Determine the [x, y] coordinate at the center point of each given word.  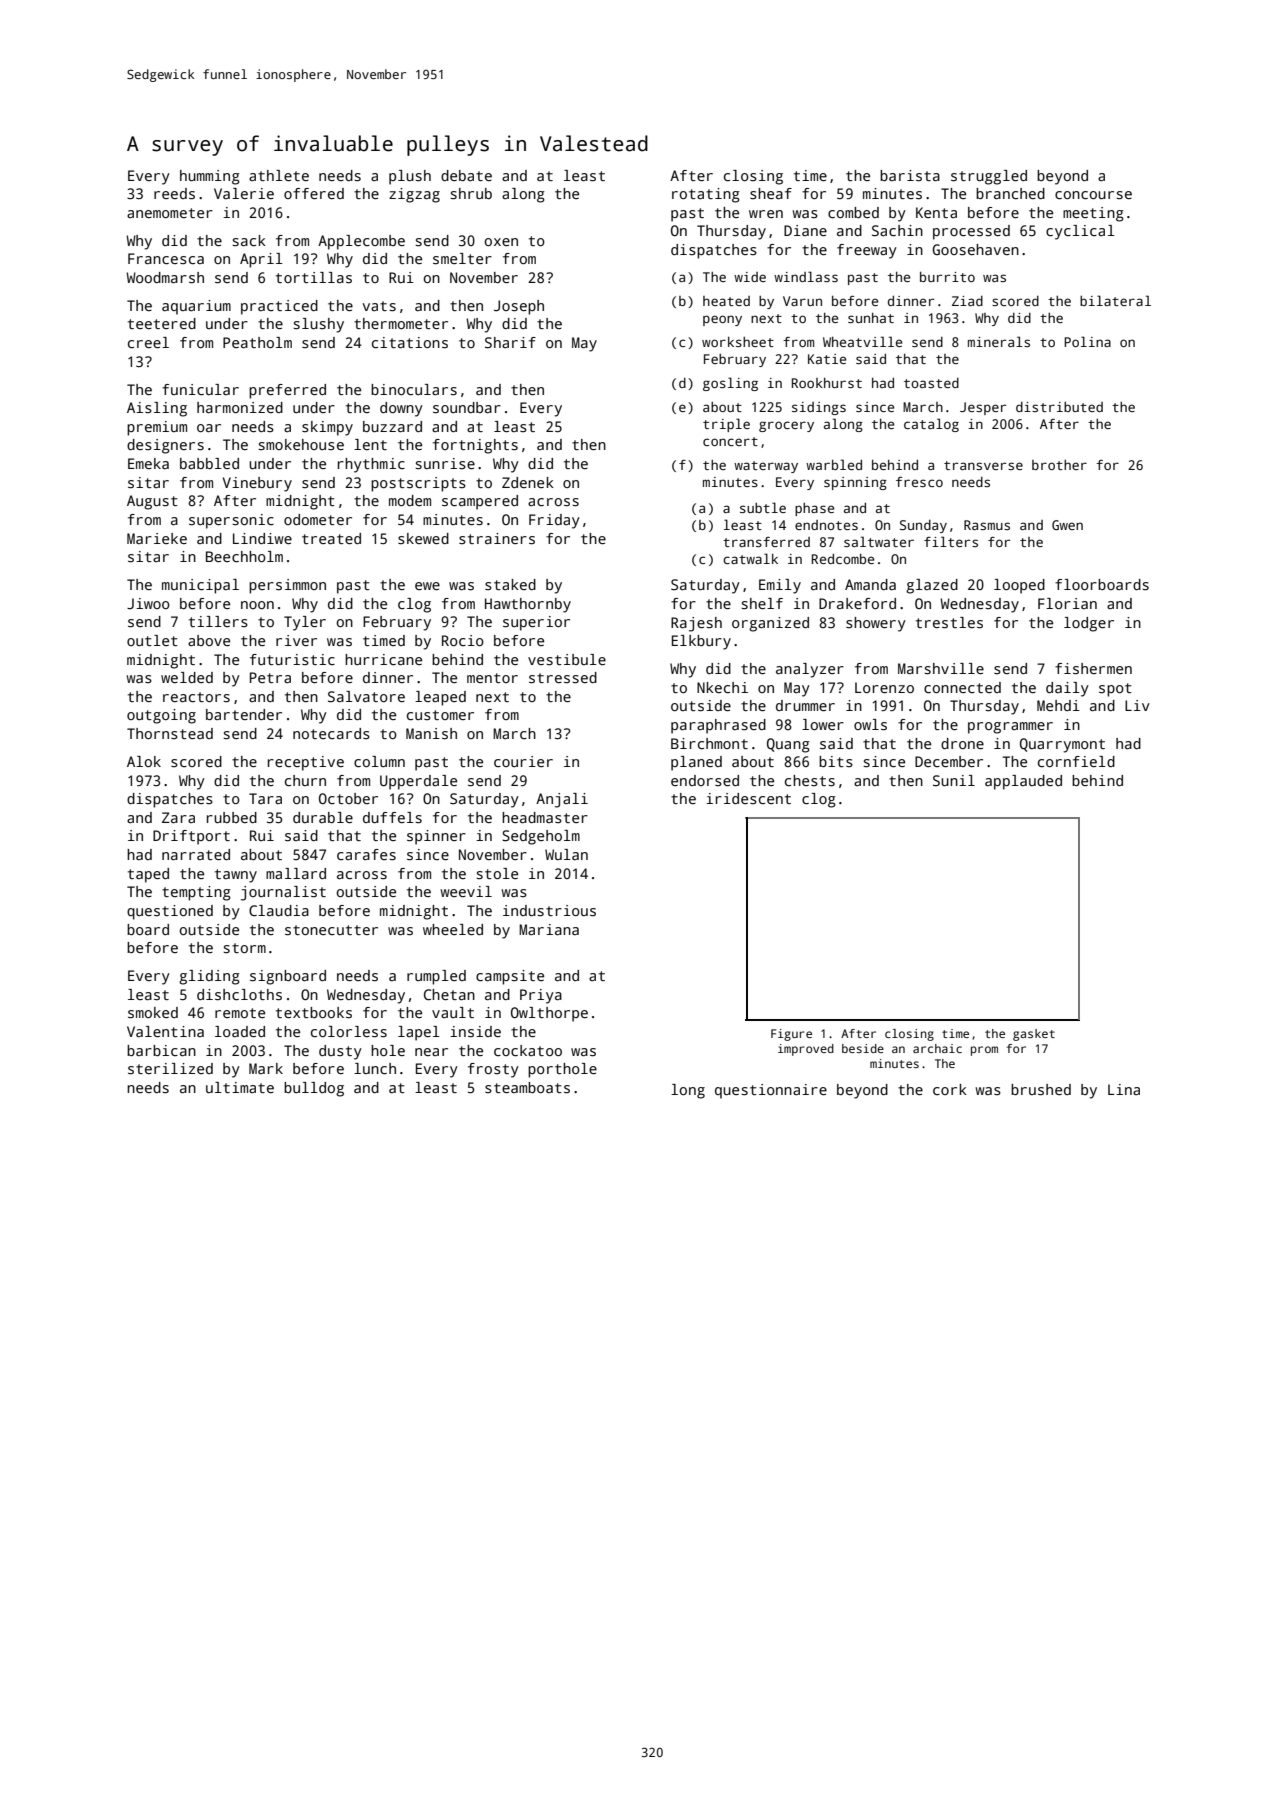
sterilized [170, 1068]
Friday [554, 521]
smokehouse [301, 444]
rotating [706, 195]
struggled [989, 177]
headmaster [545, 817]
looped [1019, 586]
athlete [279, 175]
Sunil [954, 780]
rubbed [232, 817]
